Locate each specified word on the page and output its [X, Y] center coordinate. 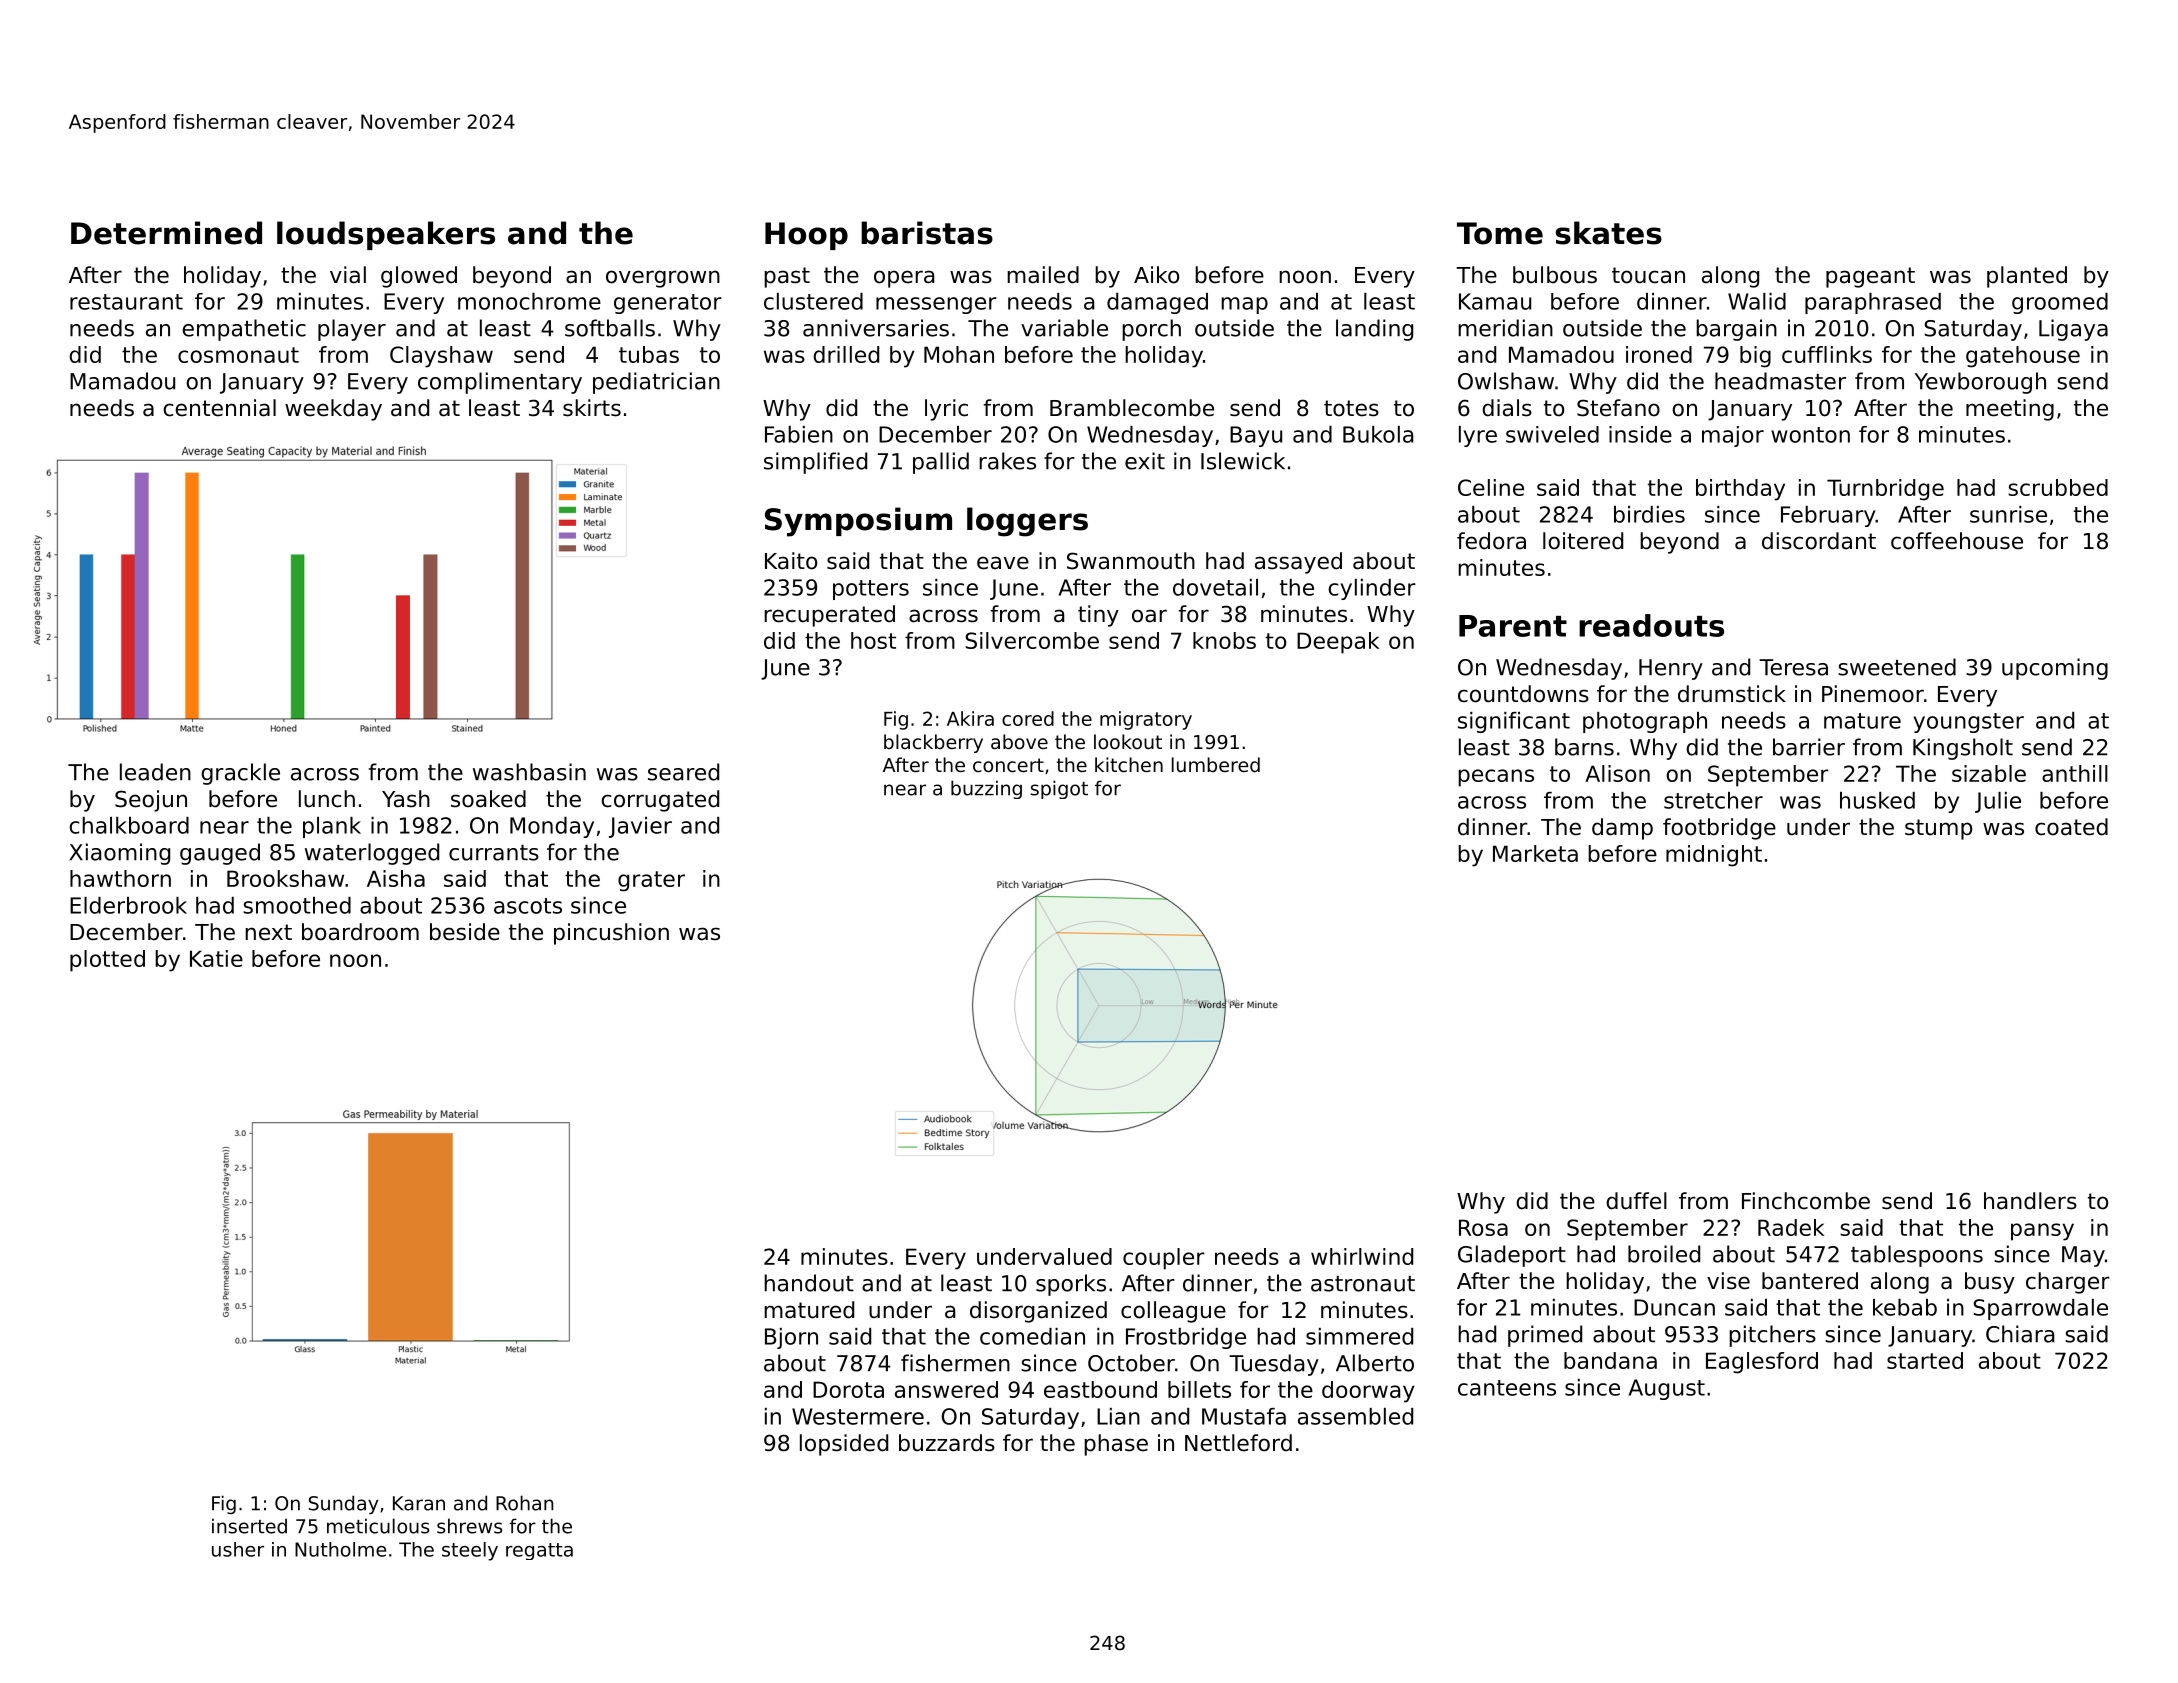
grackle [240, 774]
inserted [249, 1526]
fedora [1491, 541]
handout [809, 1283]
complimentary [500, 383]
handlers [2030, 1201]
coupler [1164, 1259]
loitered [1583, 541]
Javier [640, 827]
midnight [1714, 856]
